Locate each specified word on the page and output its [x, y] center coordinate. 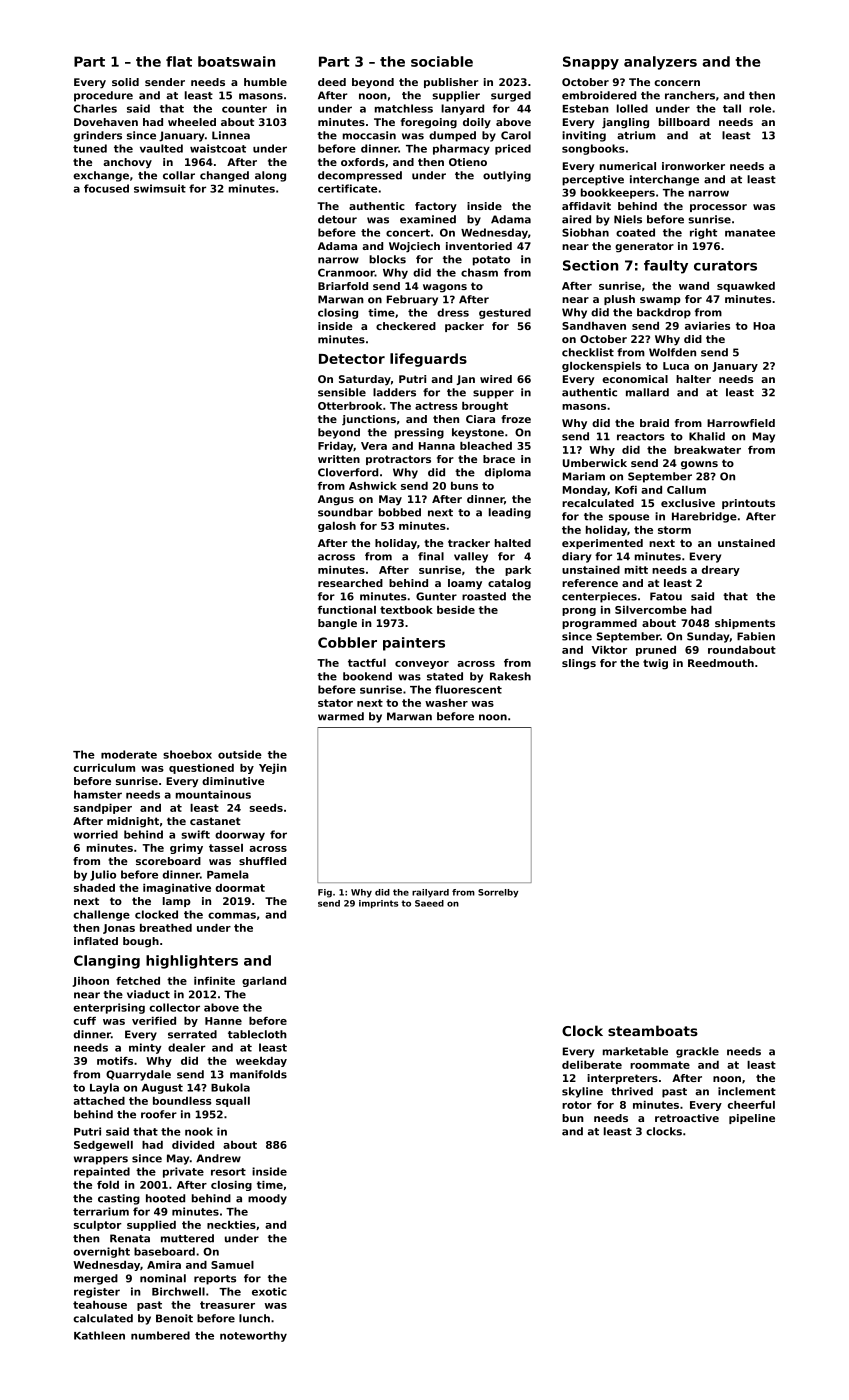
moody [267, 1199]
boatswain [236, 61]
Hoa [764, 326]
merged [96, 1279]
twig [655, 664]
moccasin [369, 135]
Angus [336, 500]
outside [240, 754]
